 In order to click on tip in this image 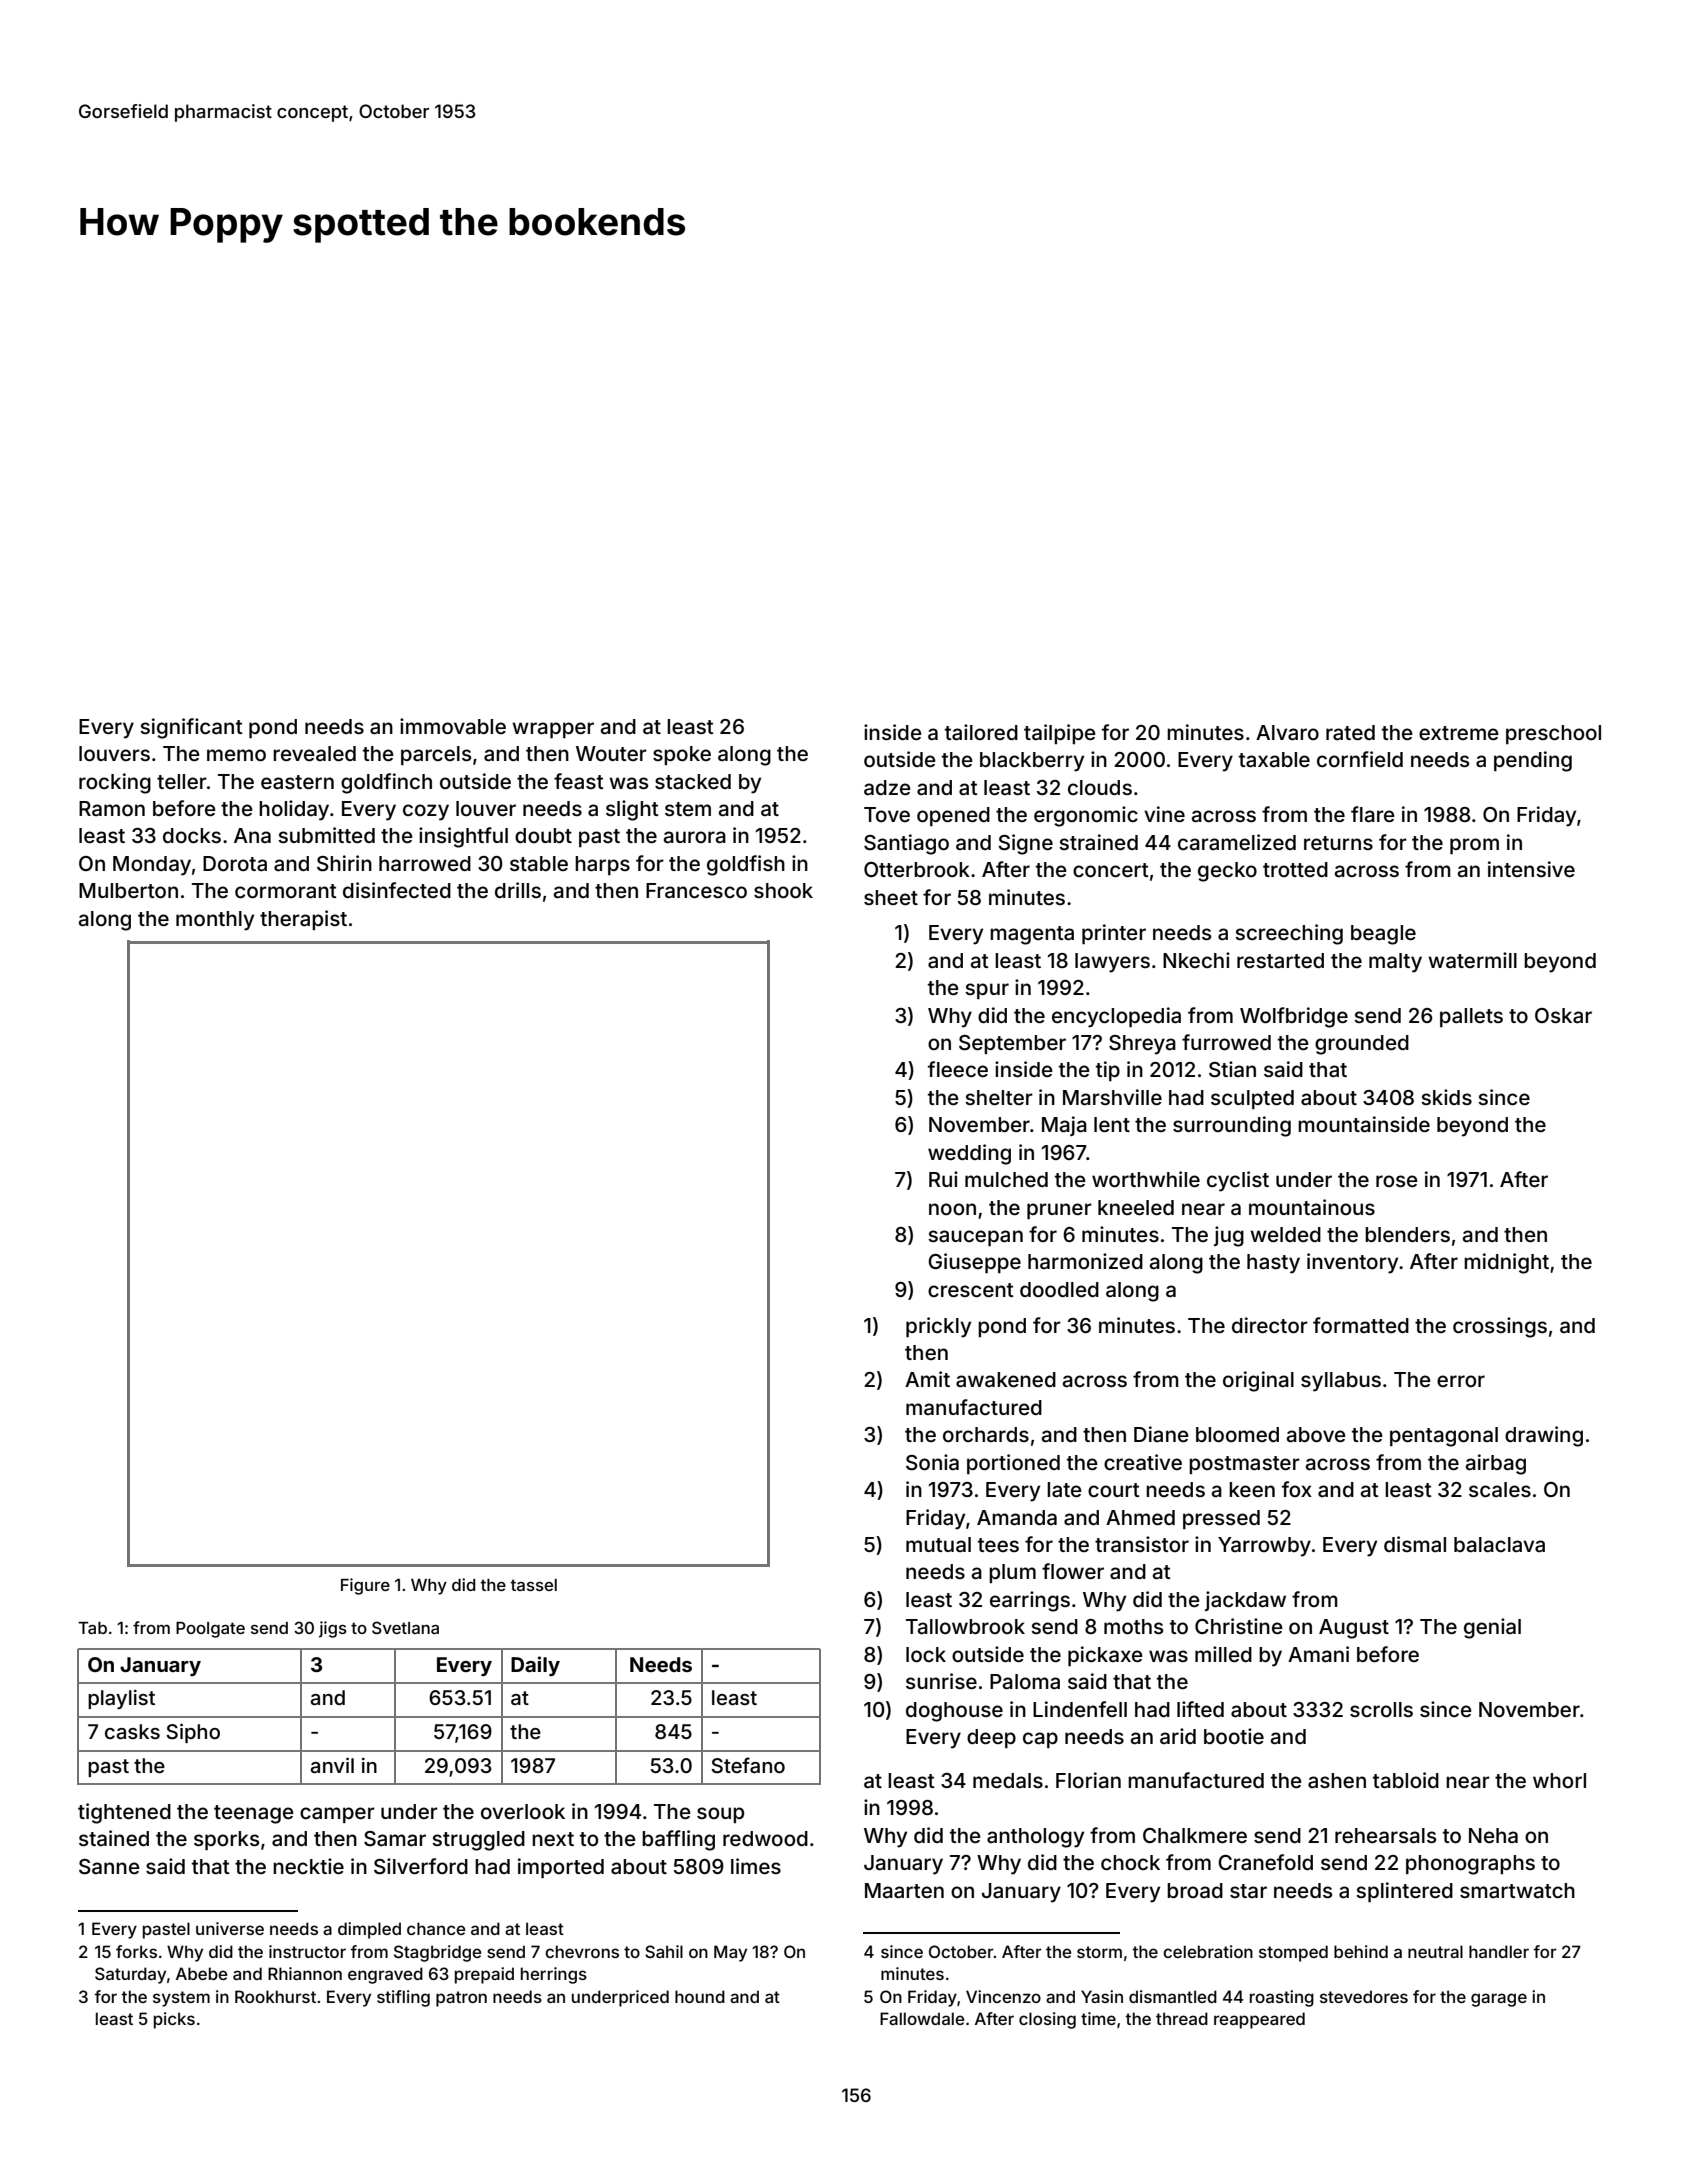, I will do `click(1108, 1071)`.
